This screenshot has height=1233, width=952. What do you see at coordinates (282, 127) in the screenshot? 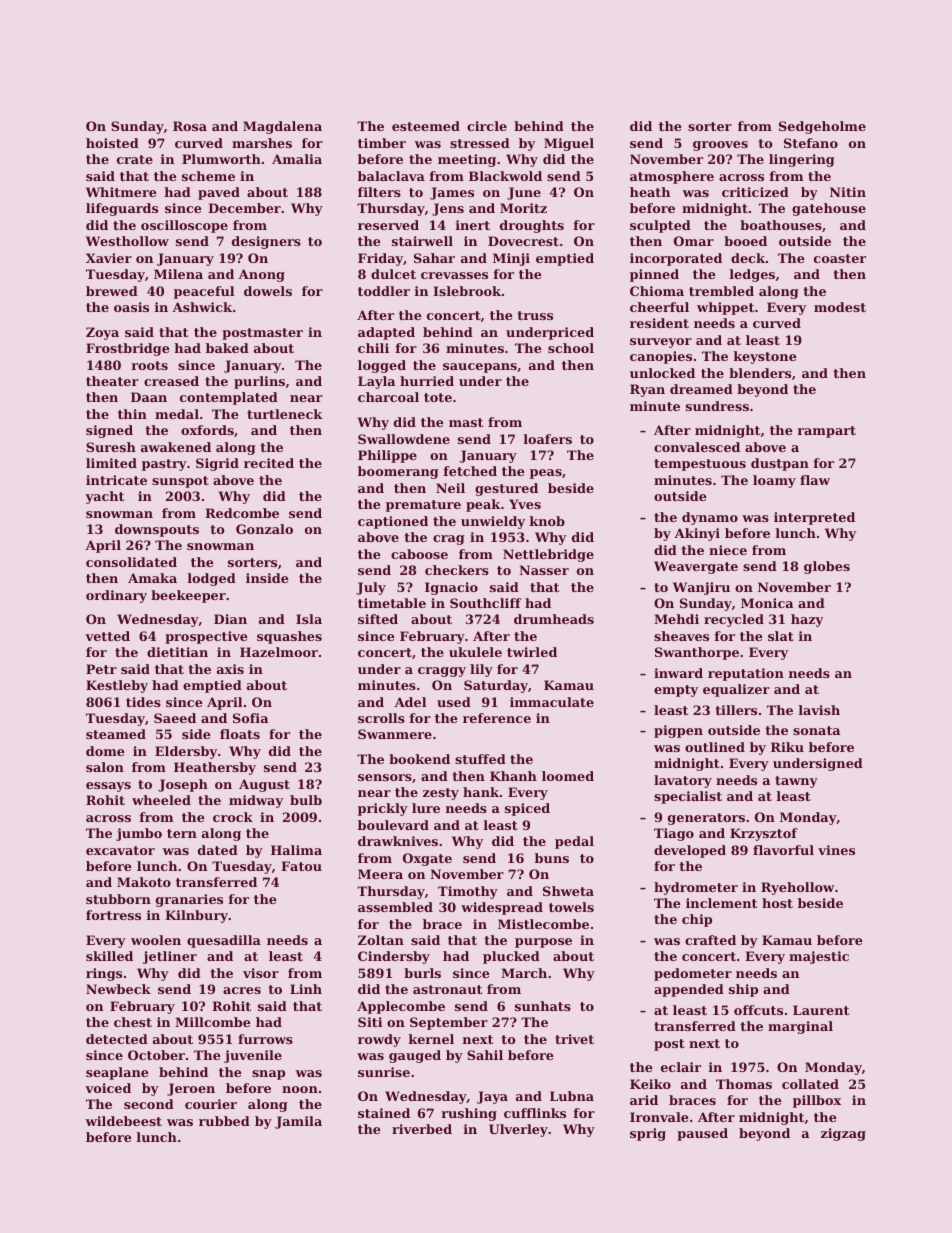
I see `Magdalena` at bounding box center [282, 127].
